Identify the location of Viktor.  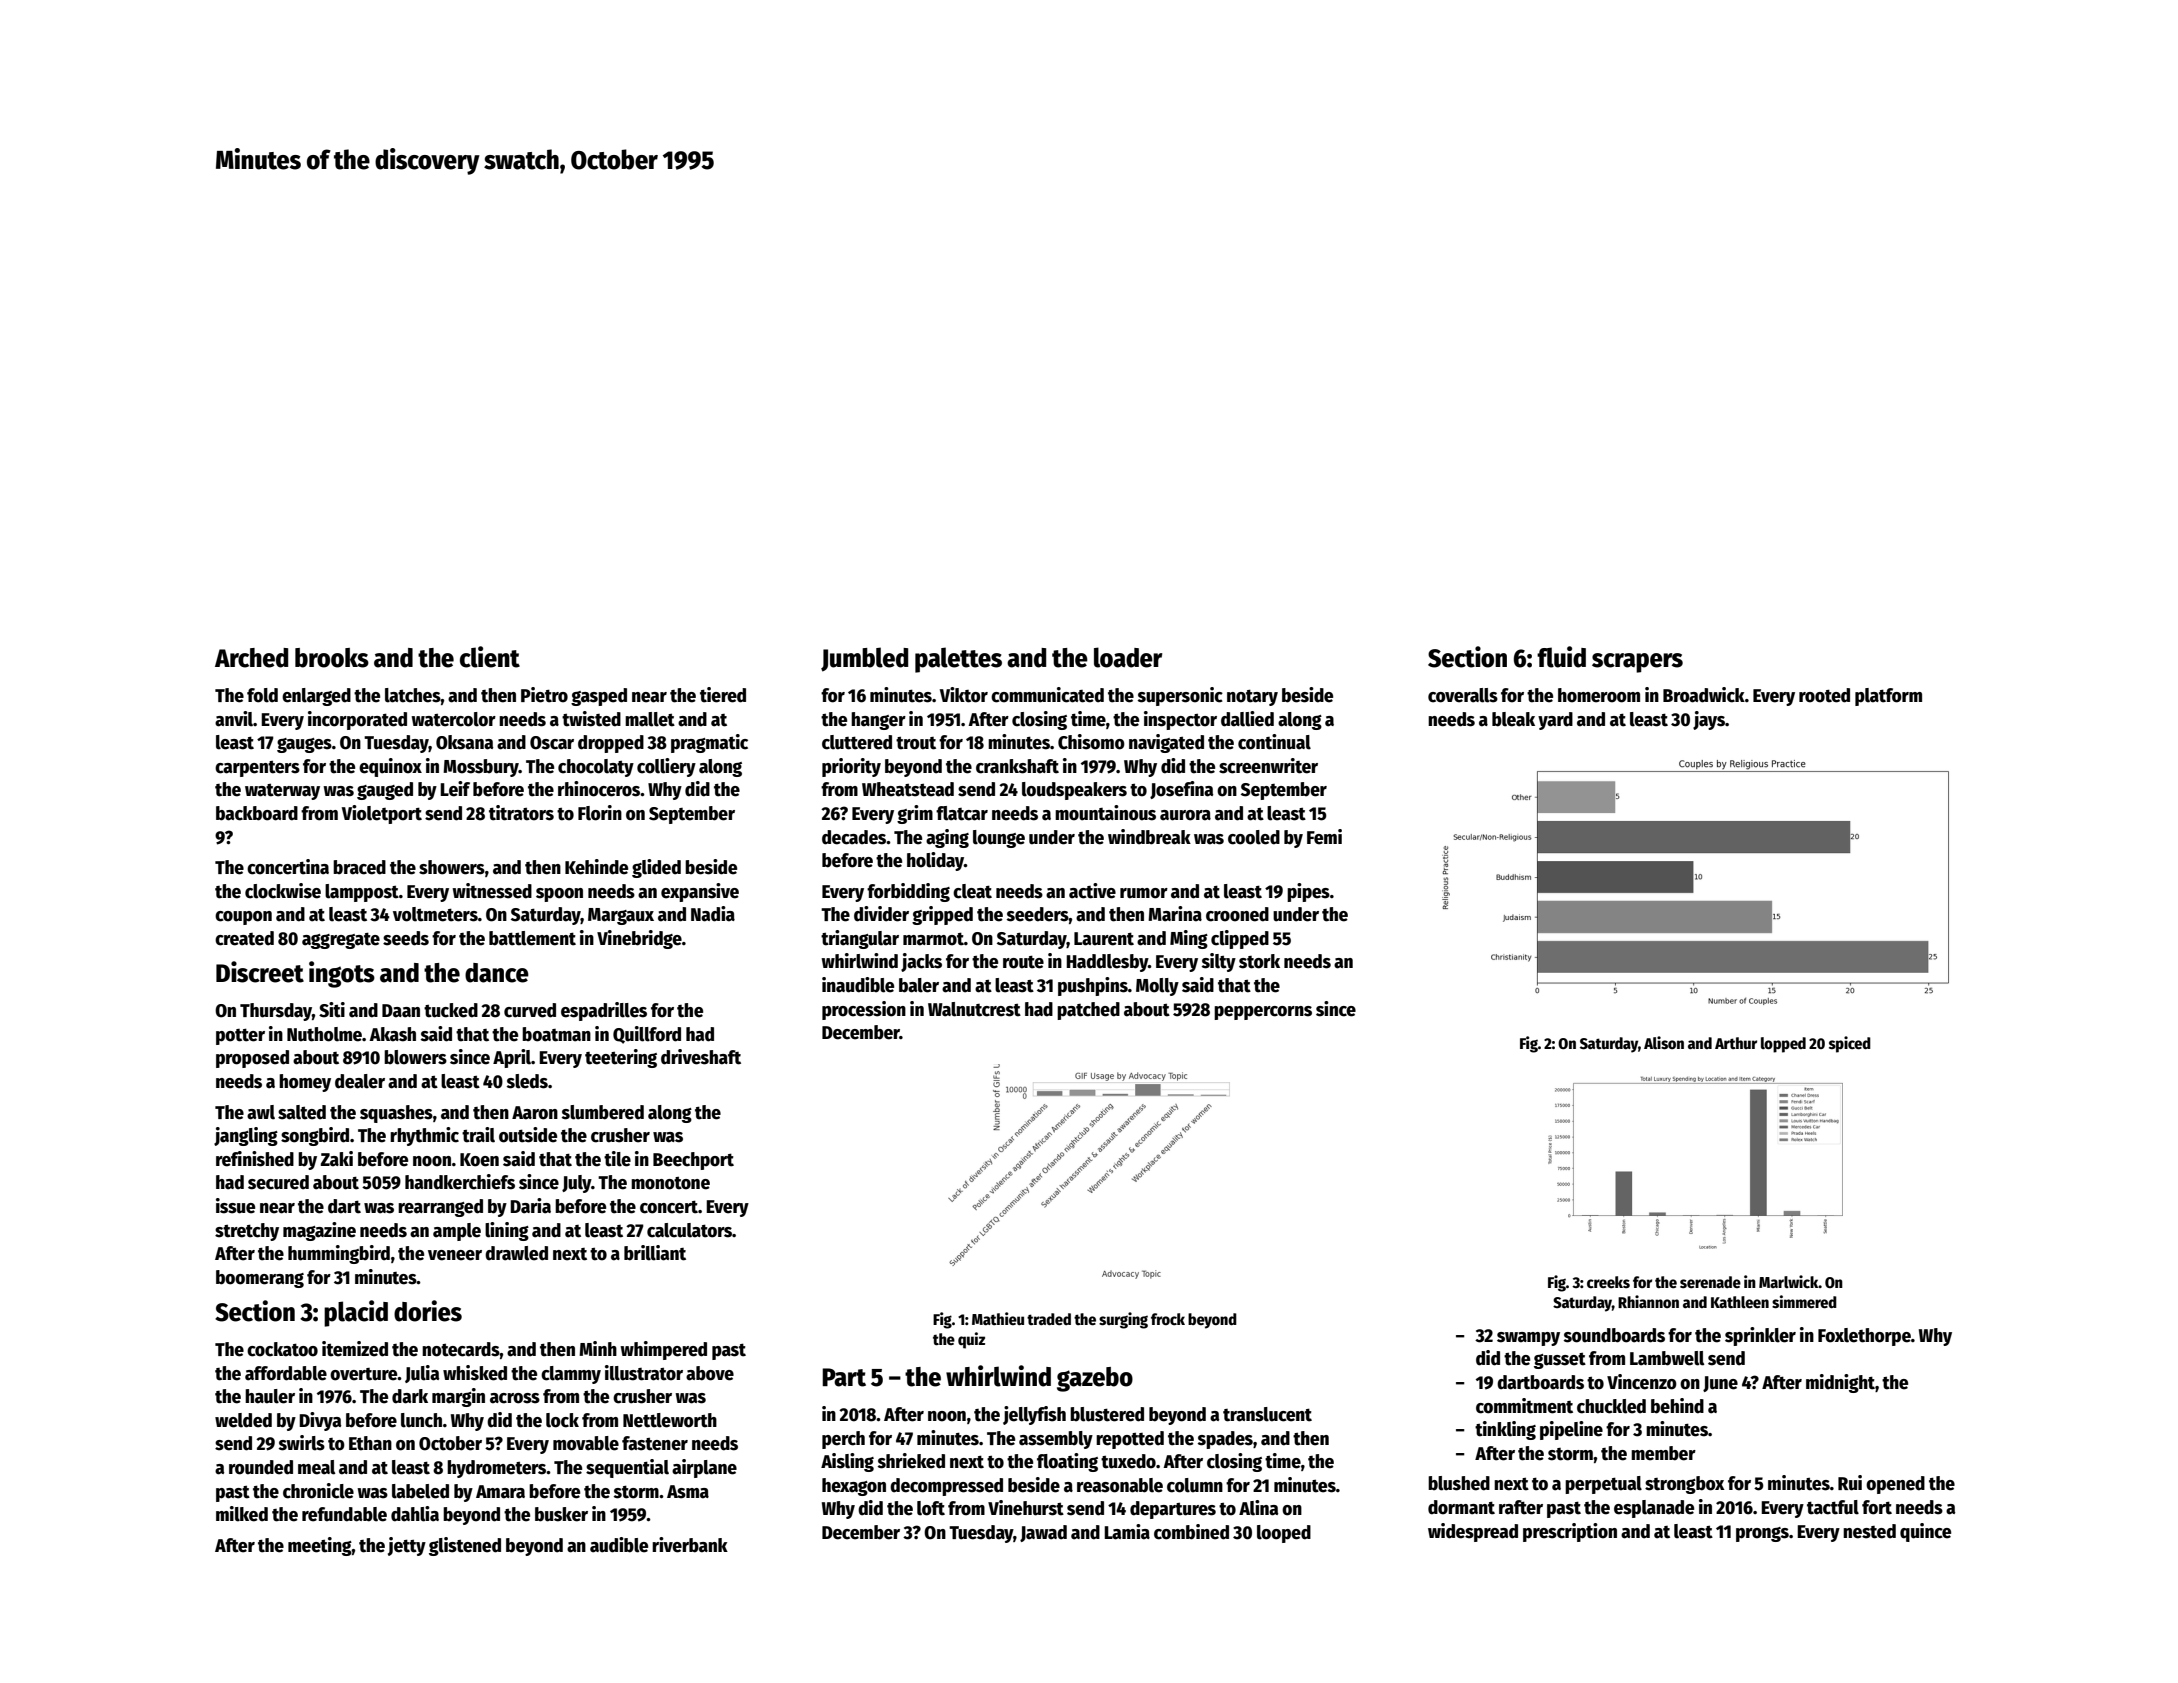
(964, 695).
